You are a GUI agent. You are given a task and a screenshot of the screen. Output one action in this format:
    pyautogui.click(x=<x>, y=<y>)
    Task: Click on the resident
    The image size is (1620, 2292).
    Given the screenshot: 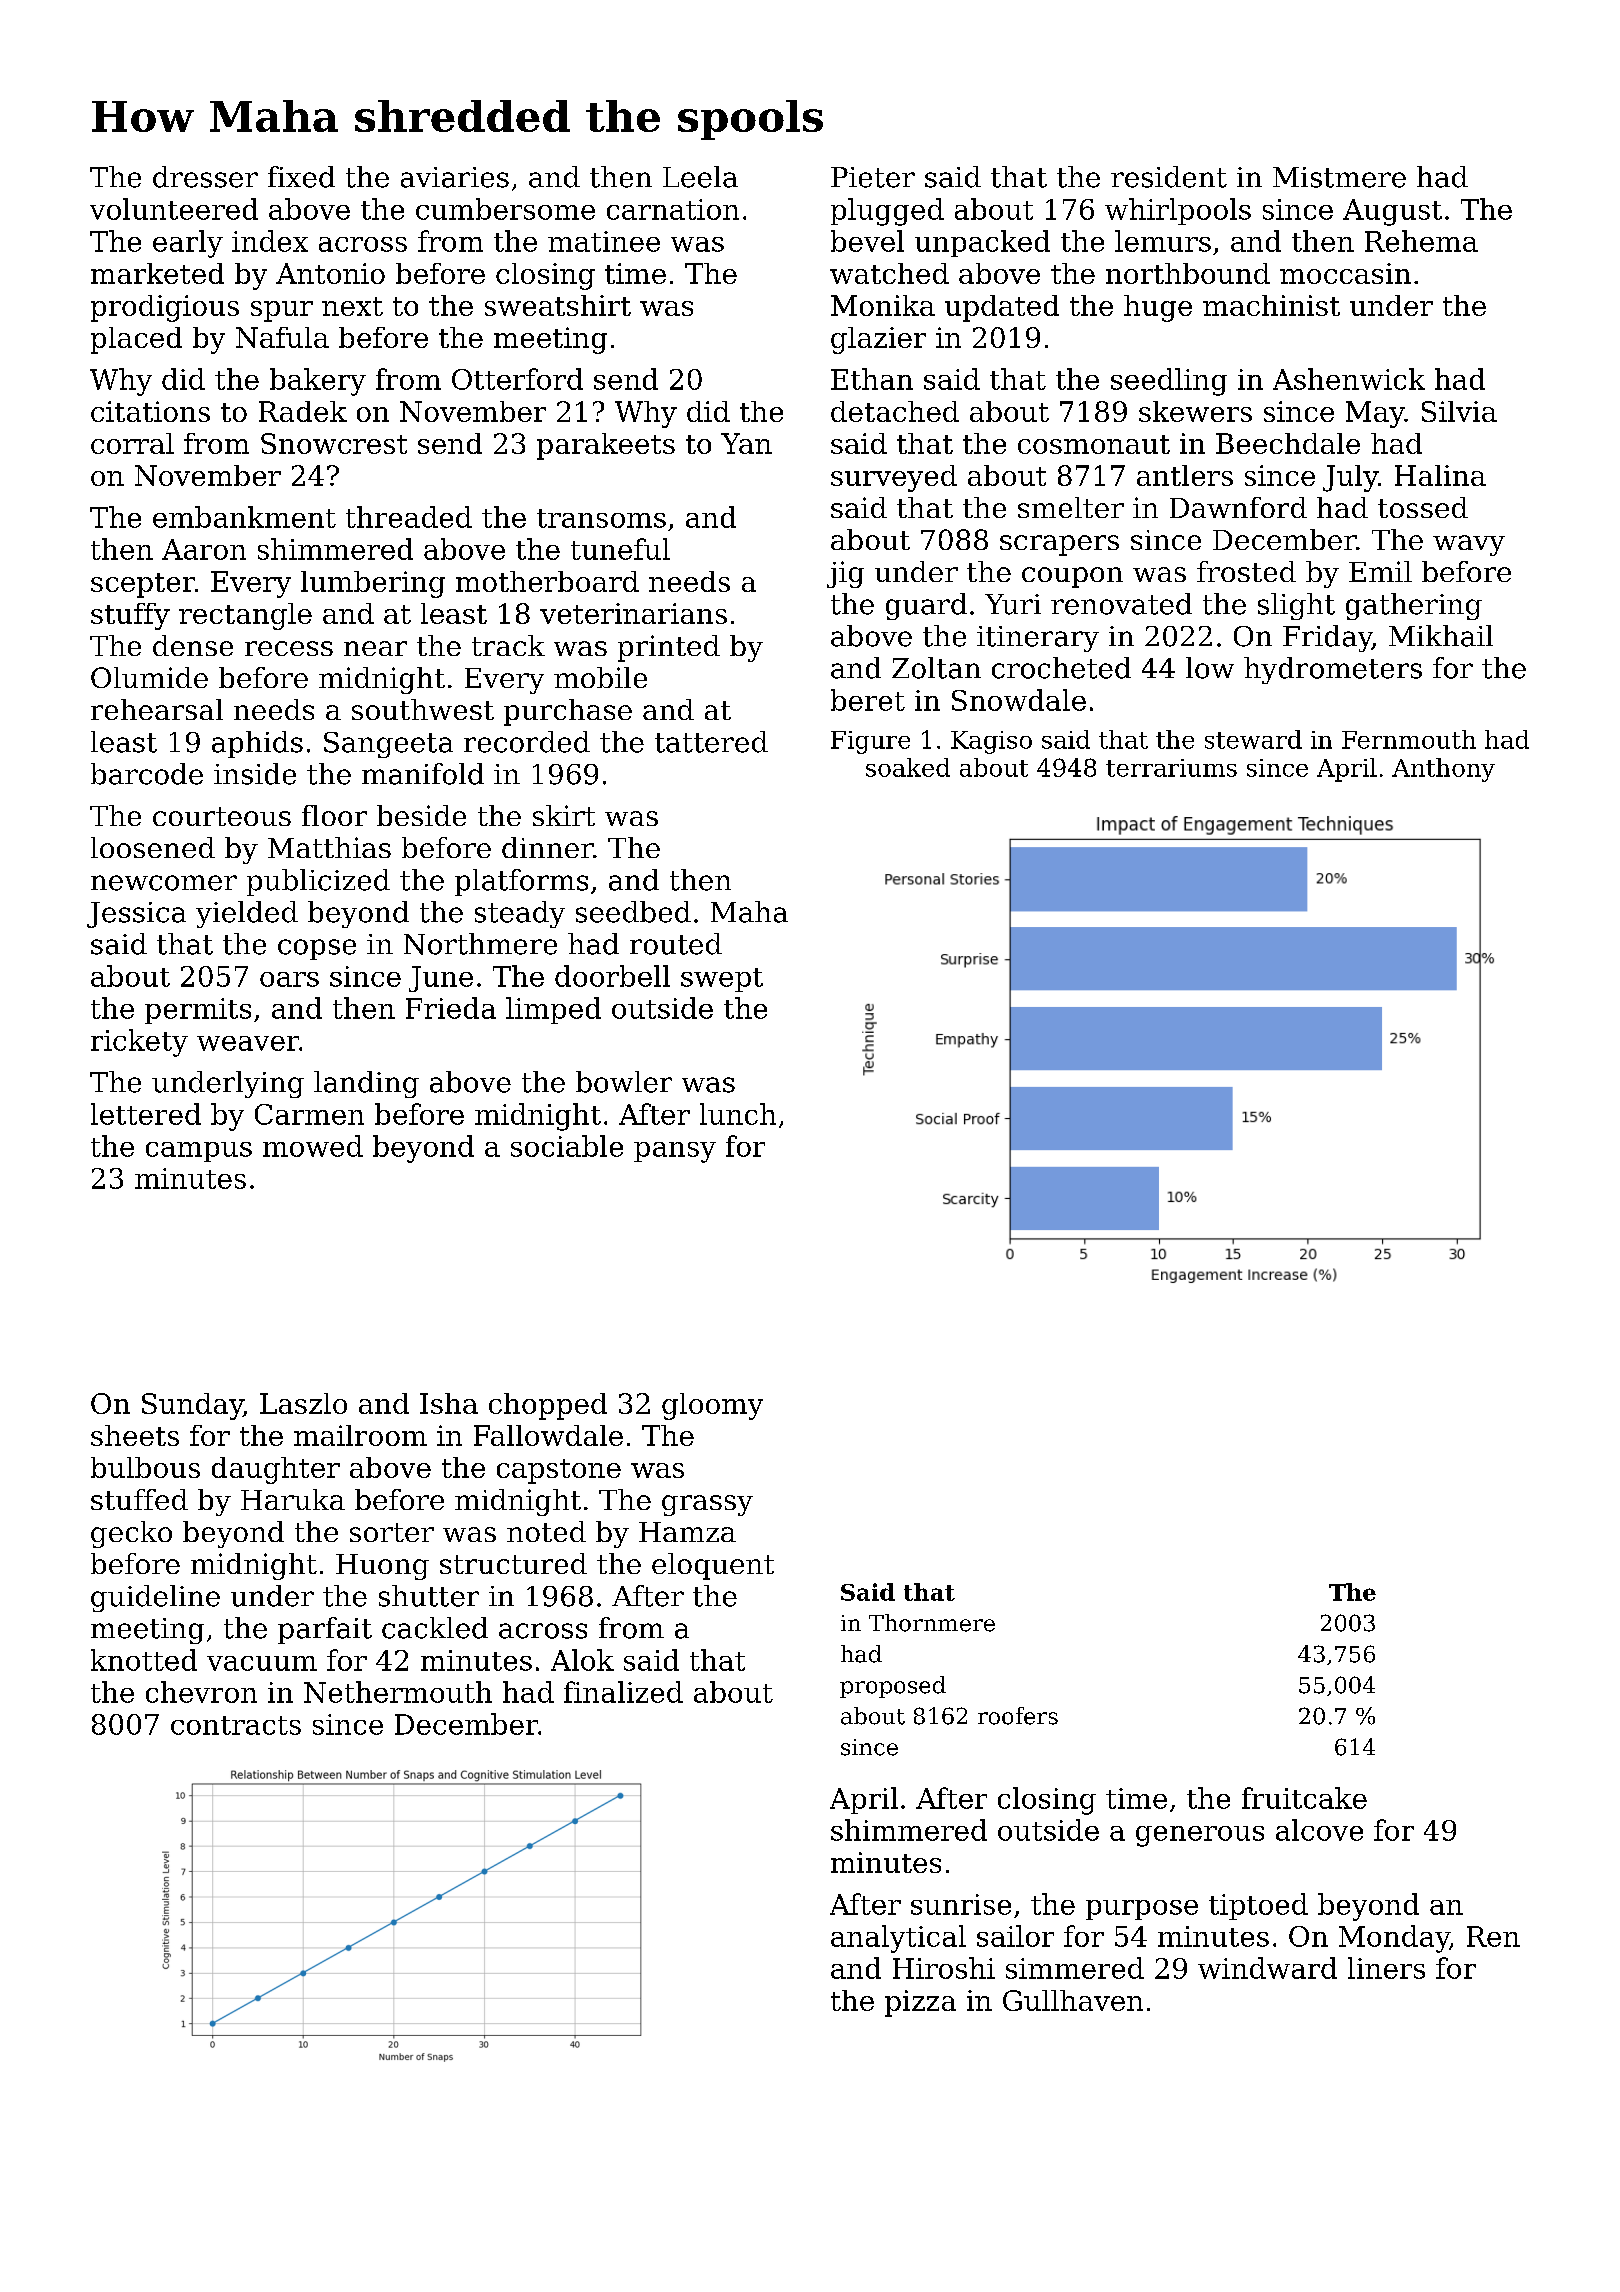 What is the action you would take?
    pyautogui.click(x=1169, y=177)
